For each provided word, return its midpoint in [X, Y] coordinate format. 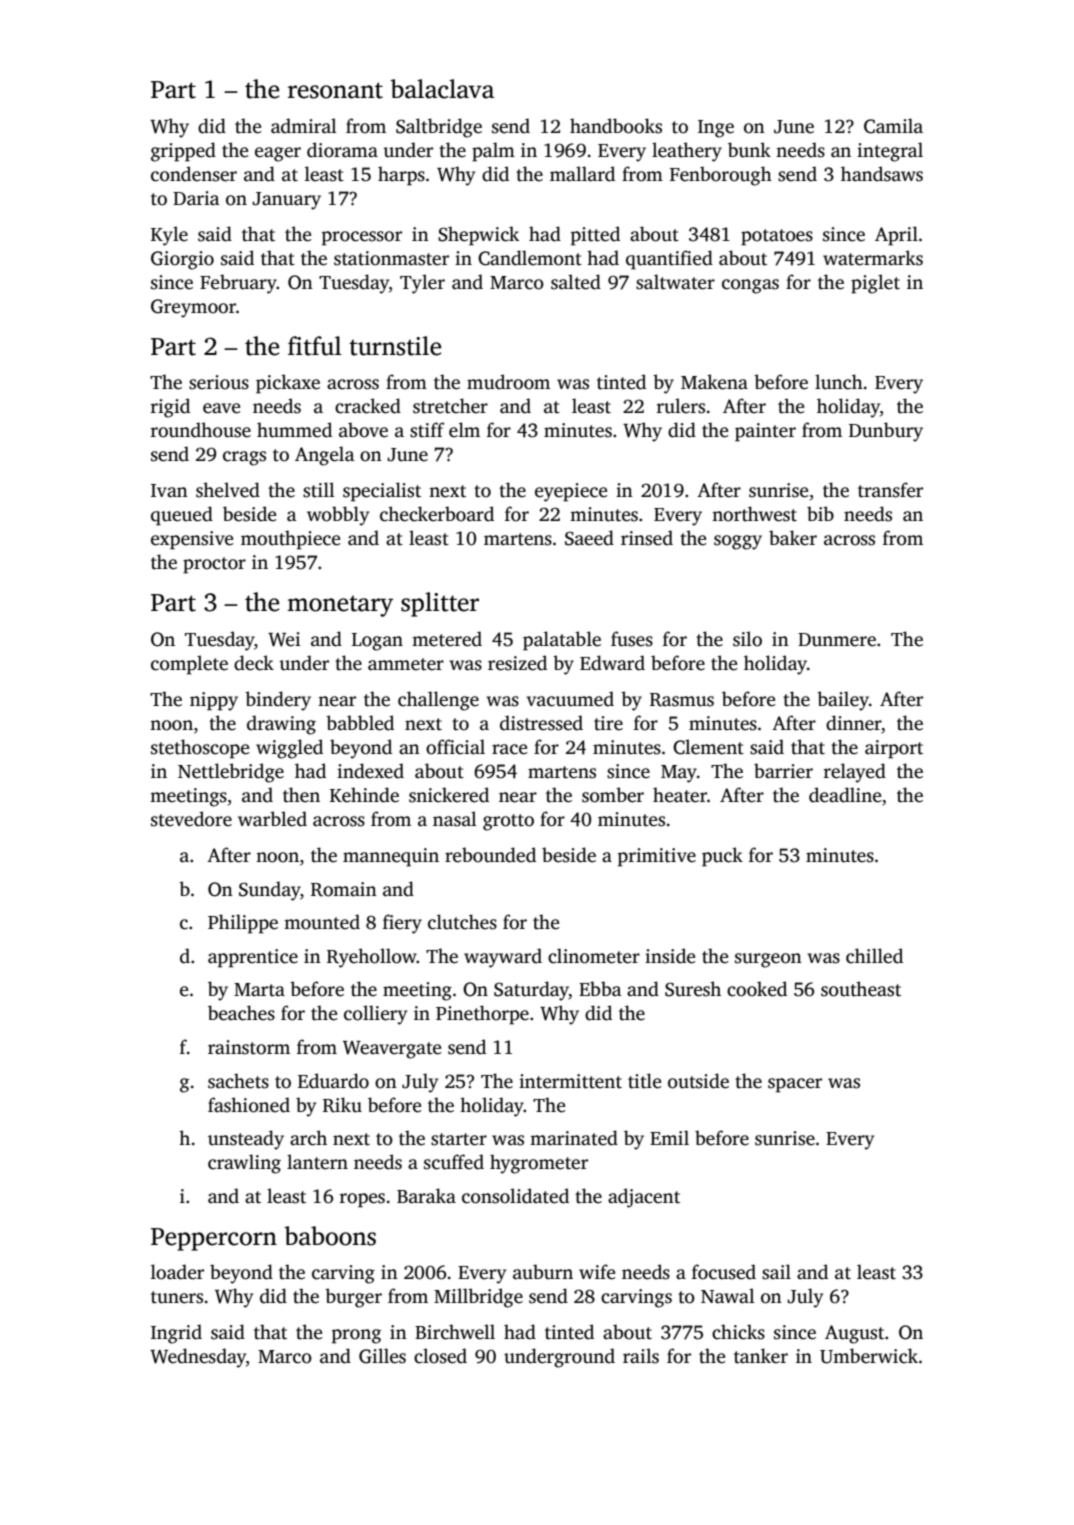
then [301, 795]
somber [613, 795]
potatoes [777, 237]
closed [440, 1356]
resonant [335, 90]
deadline [845, 795]
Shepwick [478, 236]
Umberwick [869, 1356]
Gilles [382, 1356]
